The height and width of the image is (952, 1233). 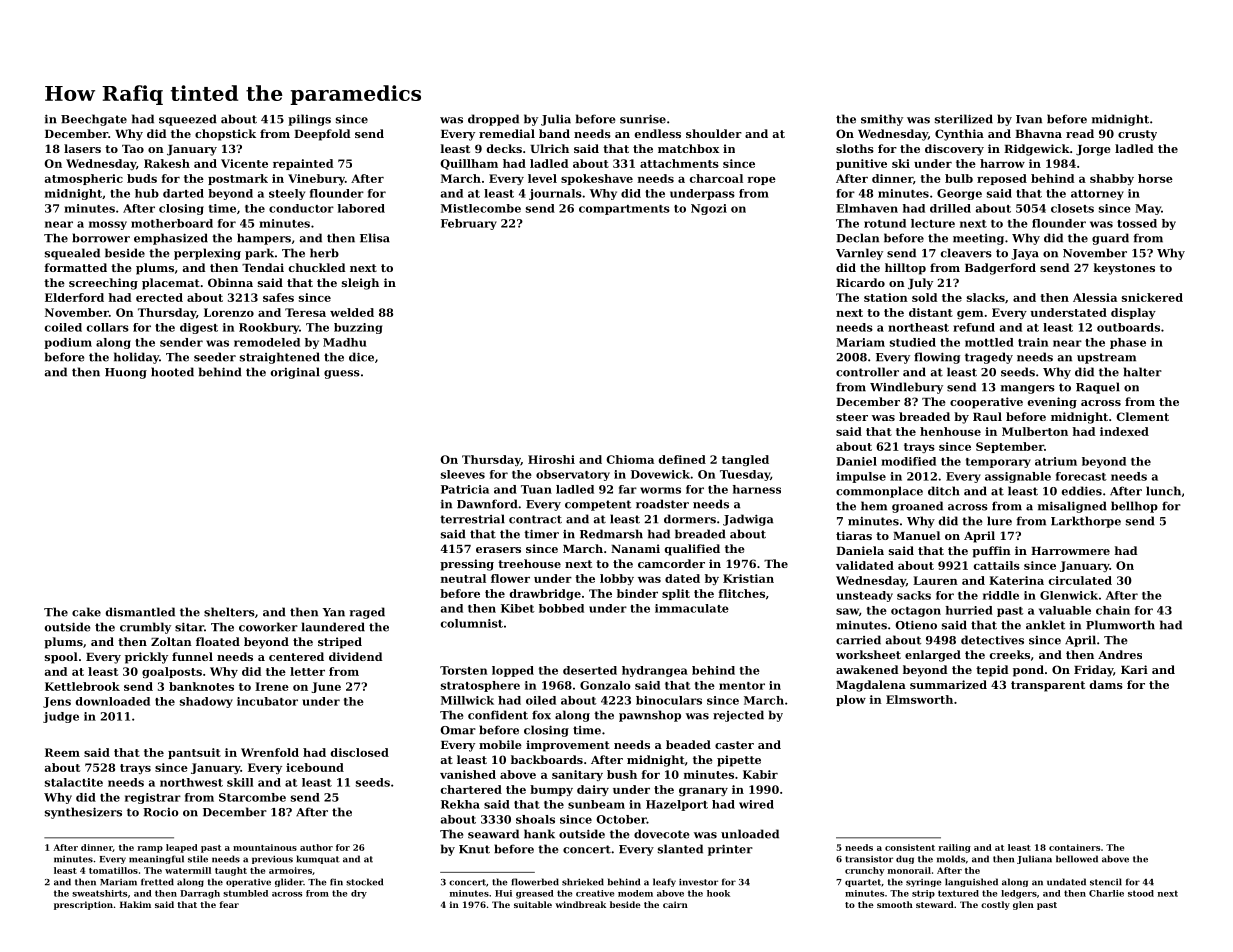 I want to click on improvement, so click(x=568, y=746).
